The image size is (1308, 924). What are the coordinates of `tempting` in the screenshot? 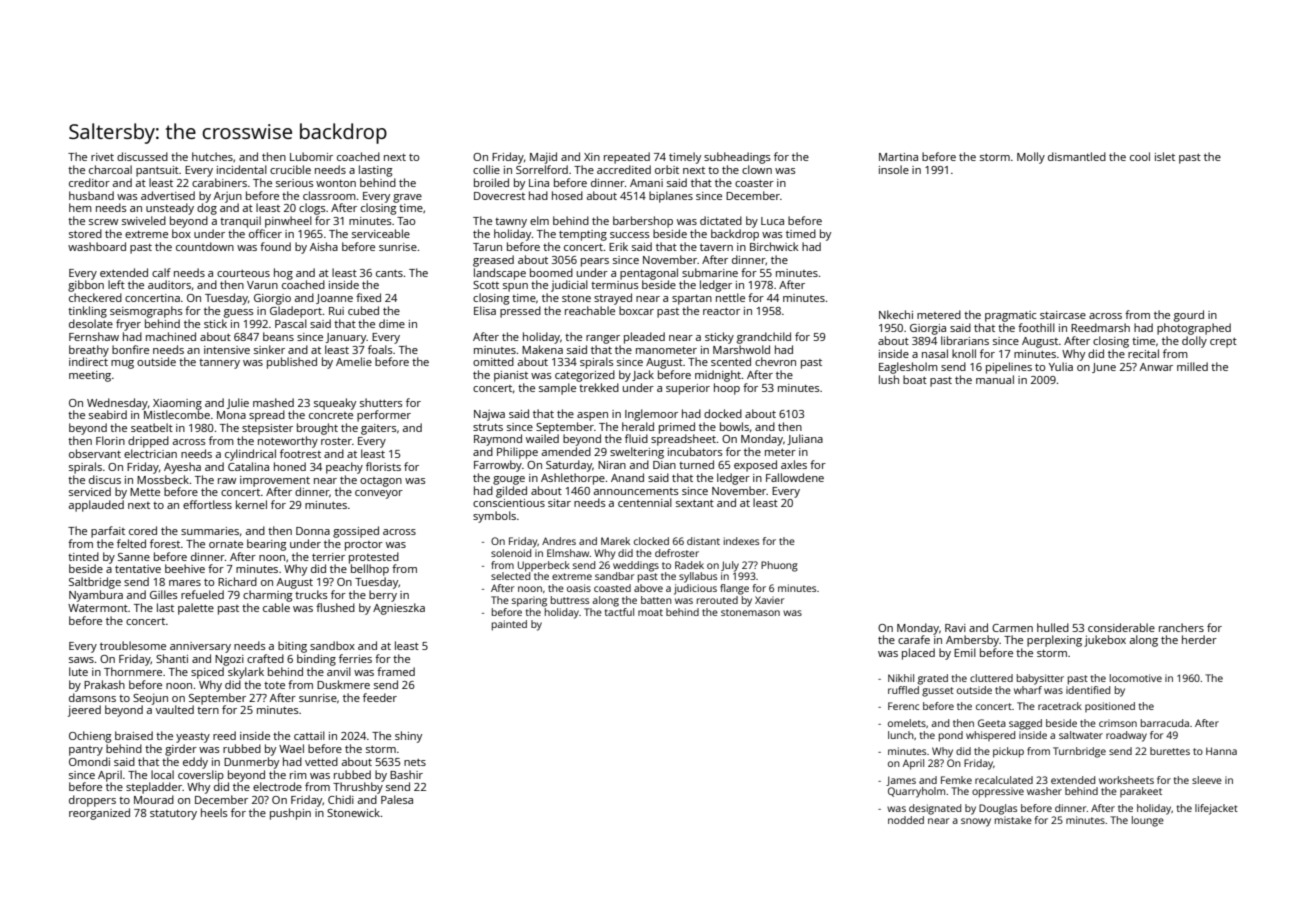 It's located at (583, 235).
